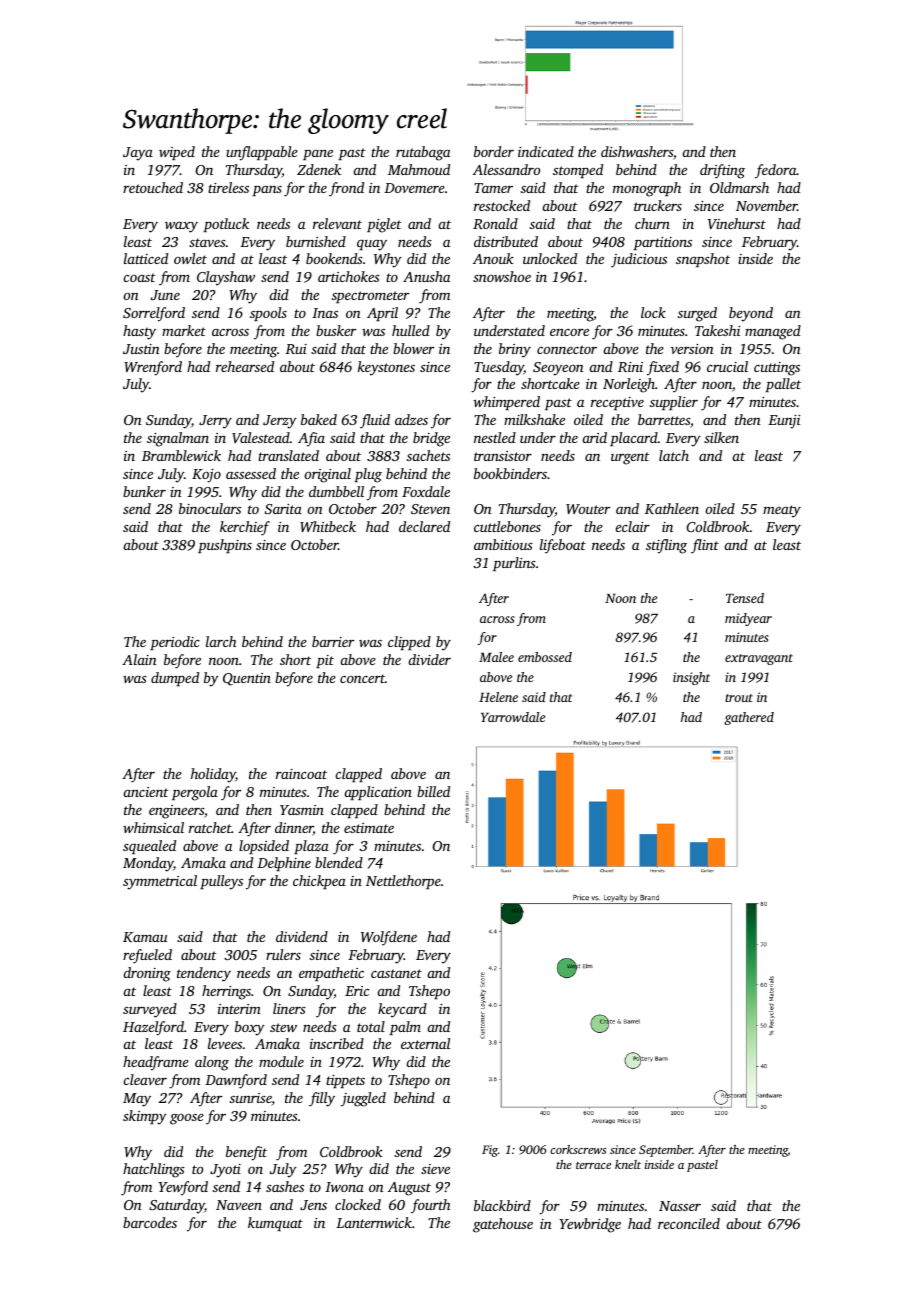 Image resolution: width=924 pixels, height=1308 pixels. Describe the element at coordinates (150, 1010) in the document. I see `surveyed` at that location.
